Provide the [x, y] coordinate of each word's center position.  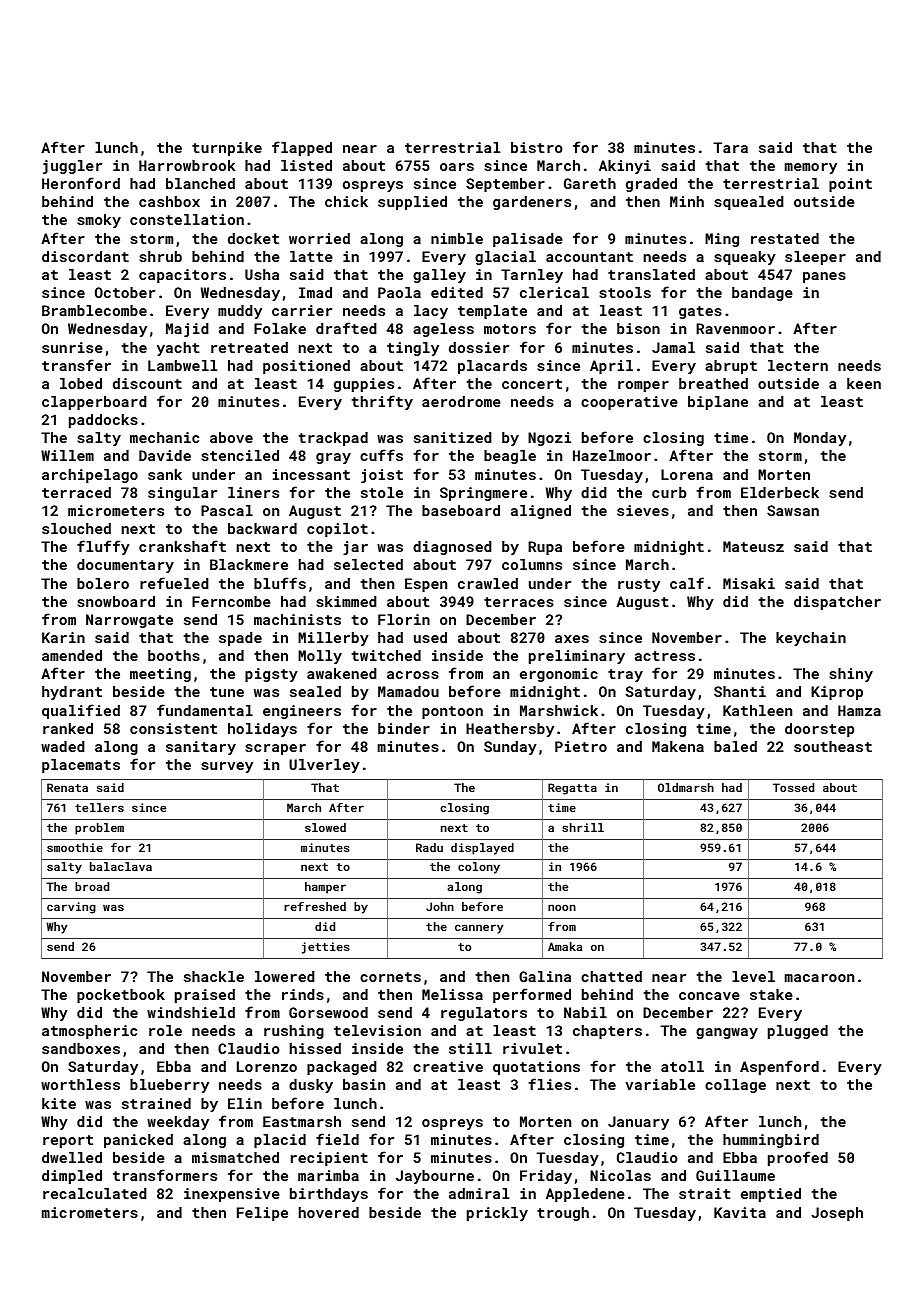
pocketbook [121, 996]
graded [651, 185]
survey [227, 767]
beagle [510, 457]
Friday [546, 1177]
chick [346, 201]
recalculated [95, 1193]
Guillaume [735, 1175]
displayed [482, 849]
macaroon [819, 978]
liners [253, 492]
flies [549, 1084]
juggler [72, 167]
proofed [798, 1158]
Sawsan [793, 510]
